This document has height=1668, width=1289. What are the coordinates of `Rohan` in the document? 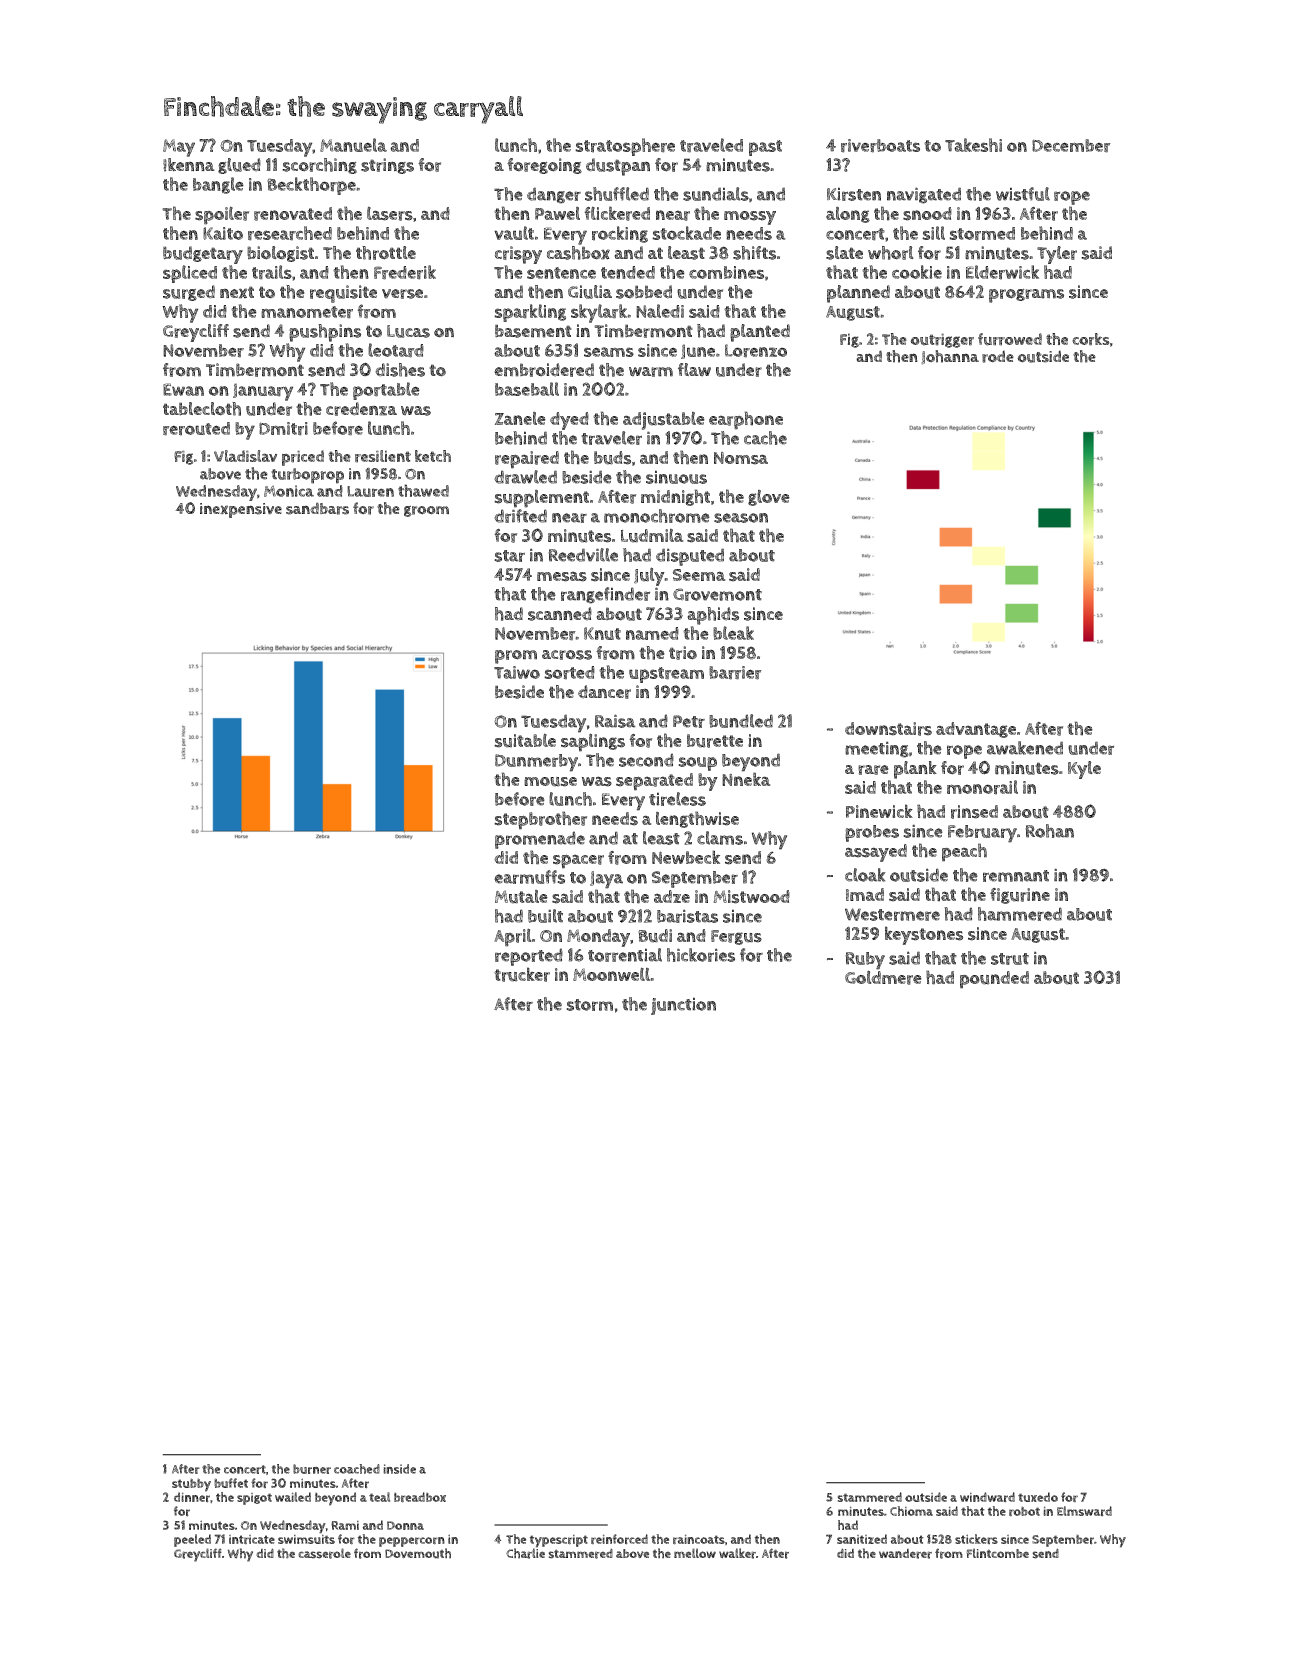 It's located at (1049, 831).
